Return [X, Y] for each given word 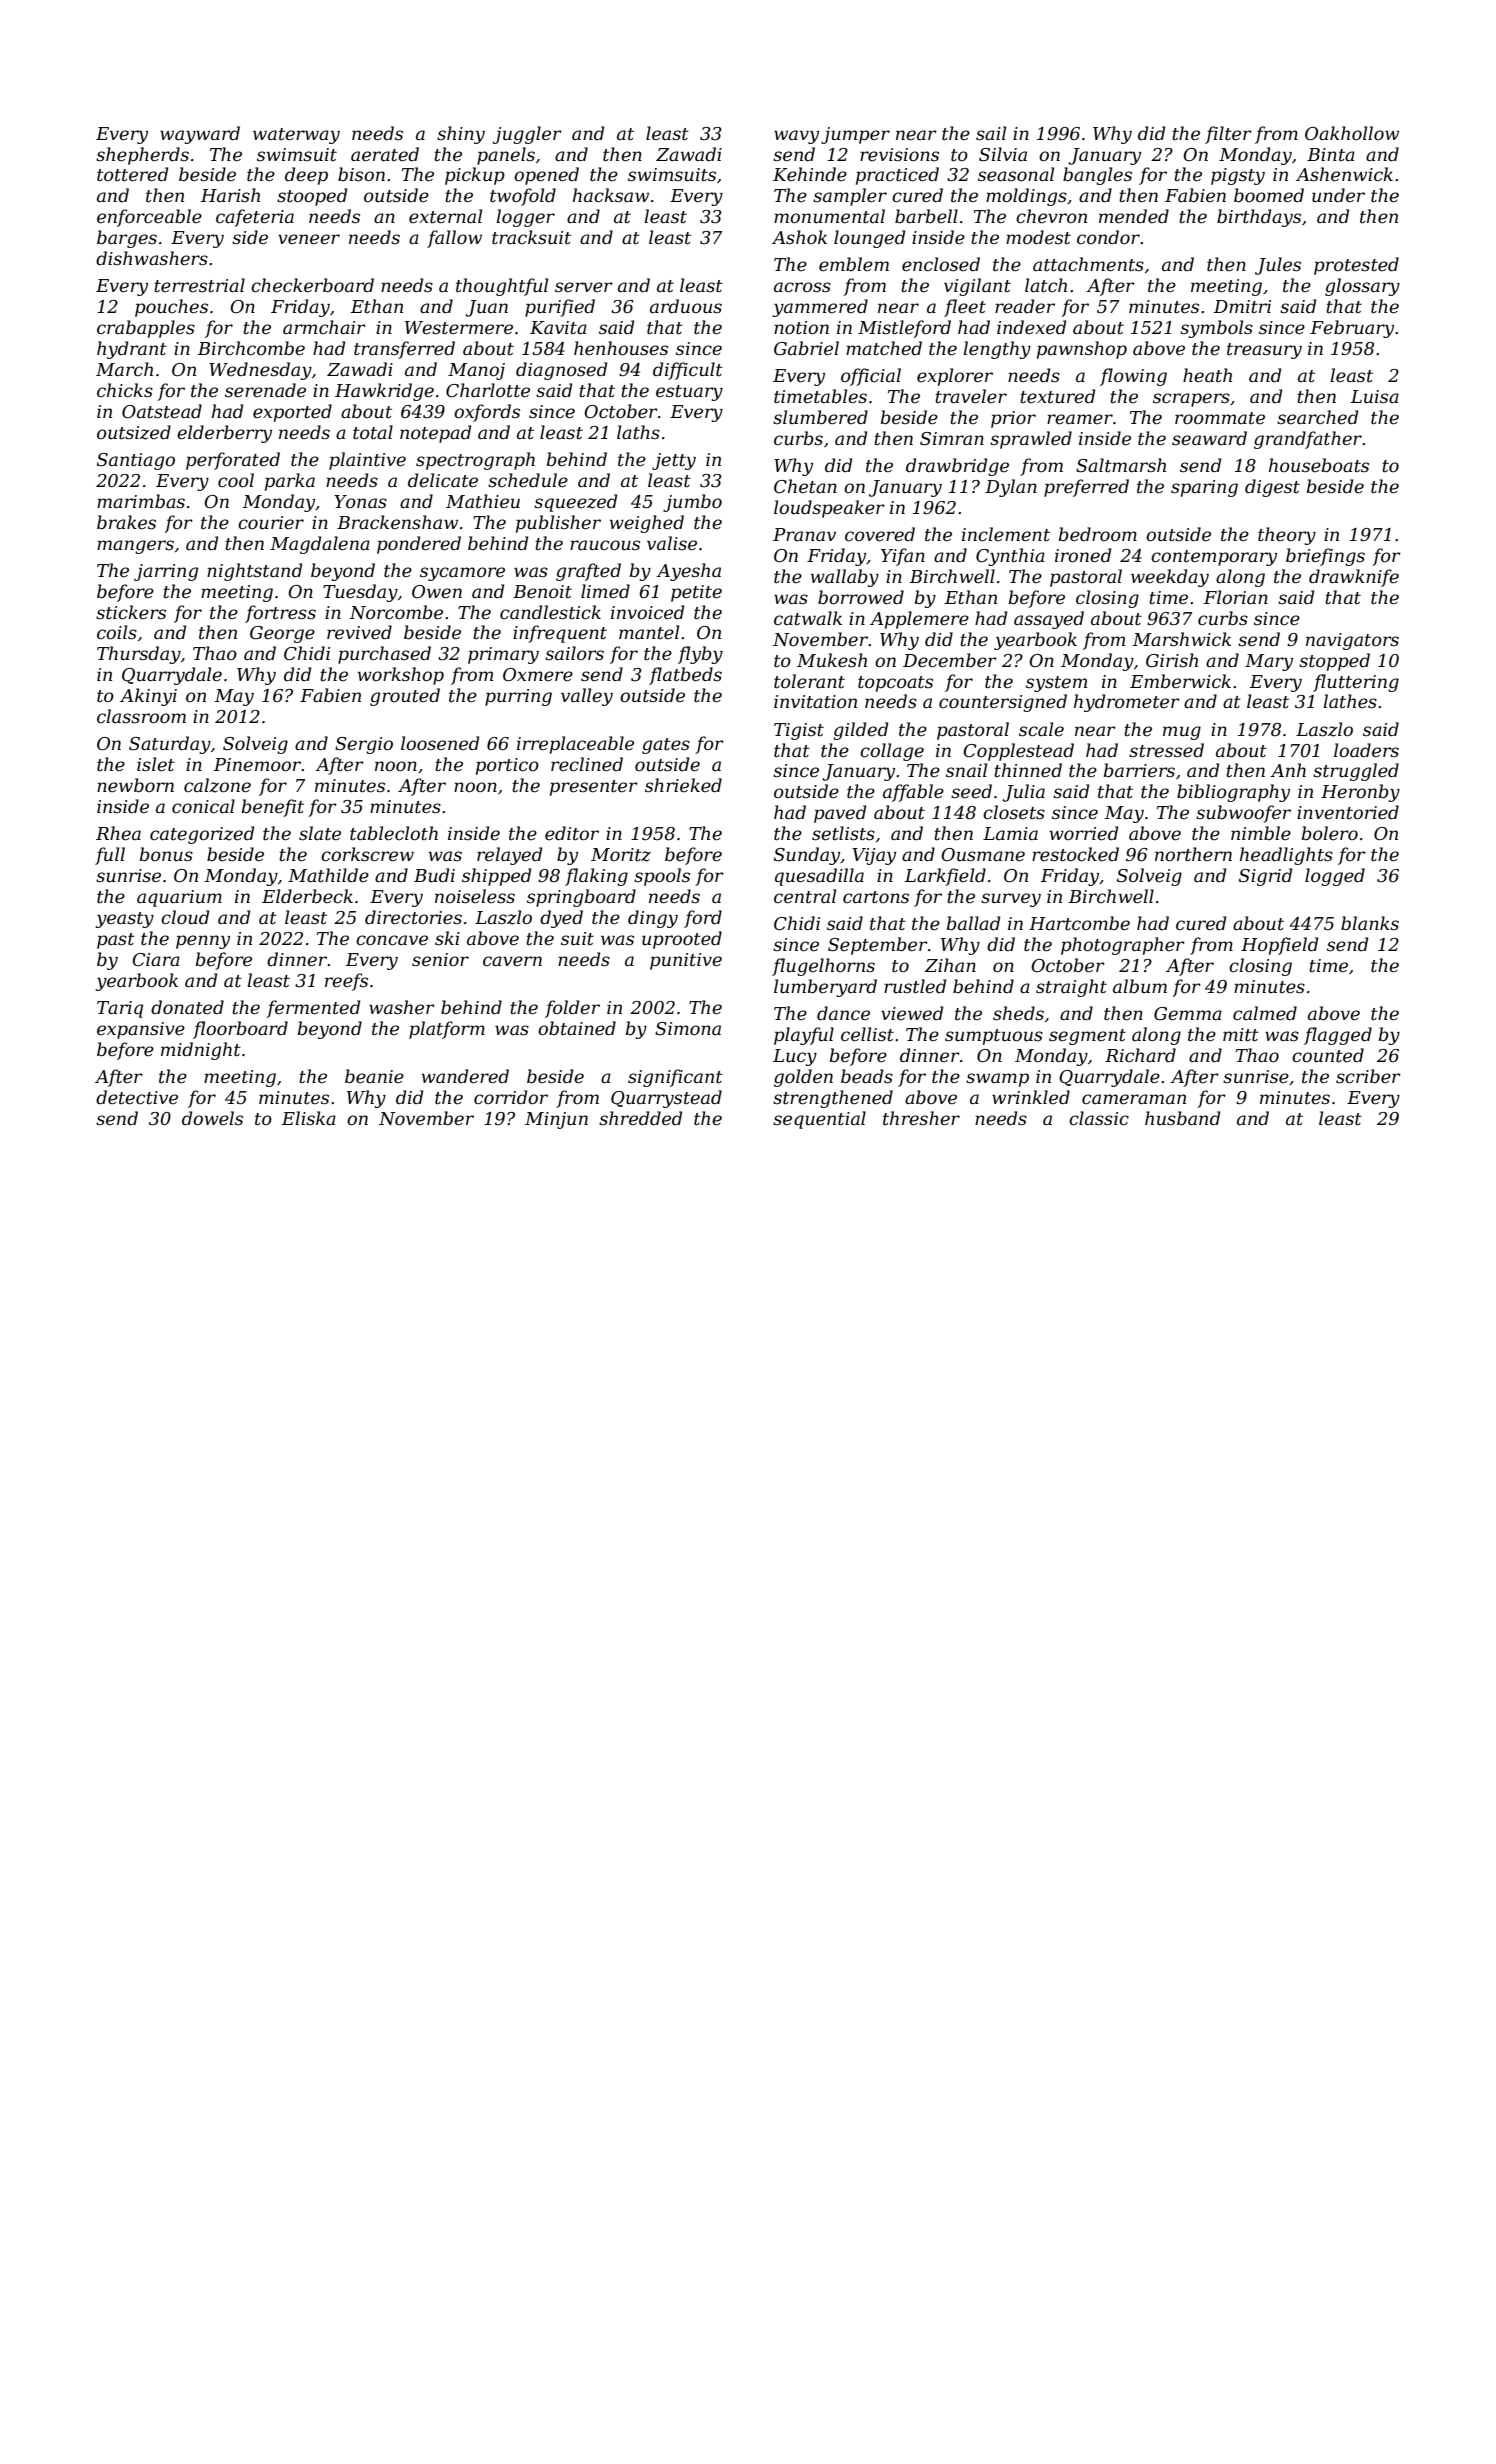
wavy [796, 137]
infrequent [560, 634]
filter [1228, 135]
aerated [385, 154]
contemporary [1214, 558]
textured [1057, 396]
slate [320, 833]
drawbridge [957, 467]
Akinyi [148, 697]
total [373, 432]
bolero [1330, 833]
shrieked [683, 785]
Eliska [308, 1118]
